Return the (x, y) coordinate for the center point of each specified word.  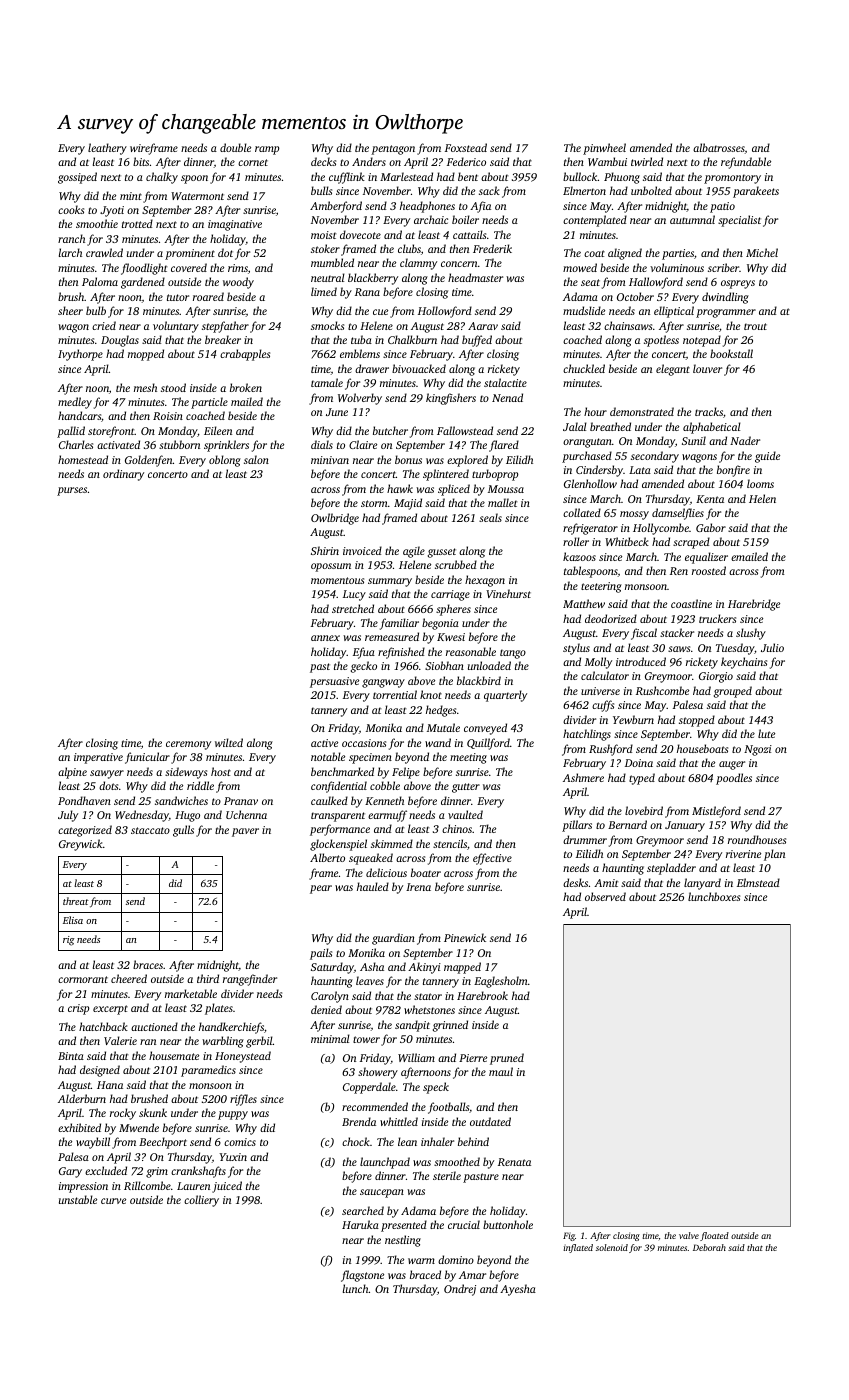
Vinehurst (508, 593)
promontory (732, 179)
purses (72, 491)
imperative (98, 758)
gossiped (77, 178)
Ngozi (758, 750)
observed (605, 896)
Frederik (492, 248)
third (208, 978)
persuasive (334, 682)
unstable (78, 1199)
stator (428, 996)
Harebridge (754, 605)
